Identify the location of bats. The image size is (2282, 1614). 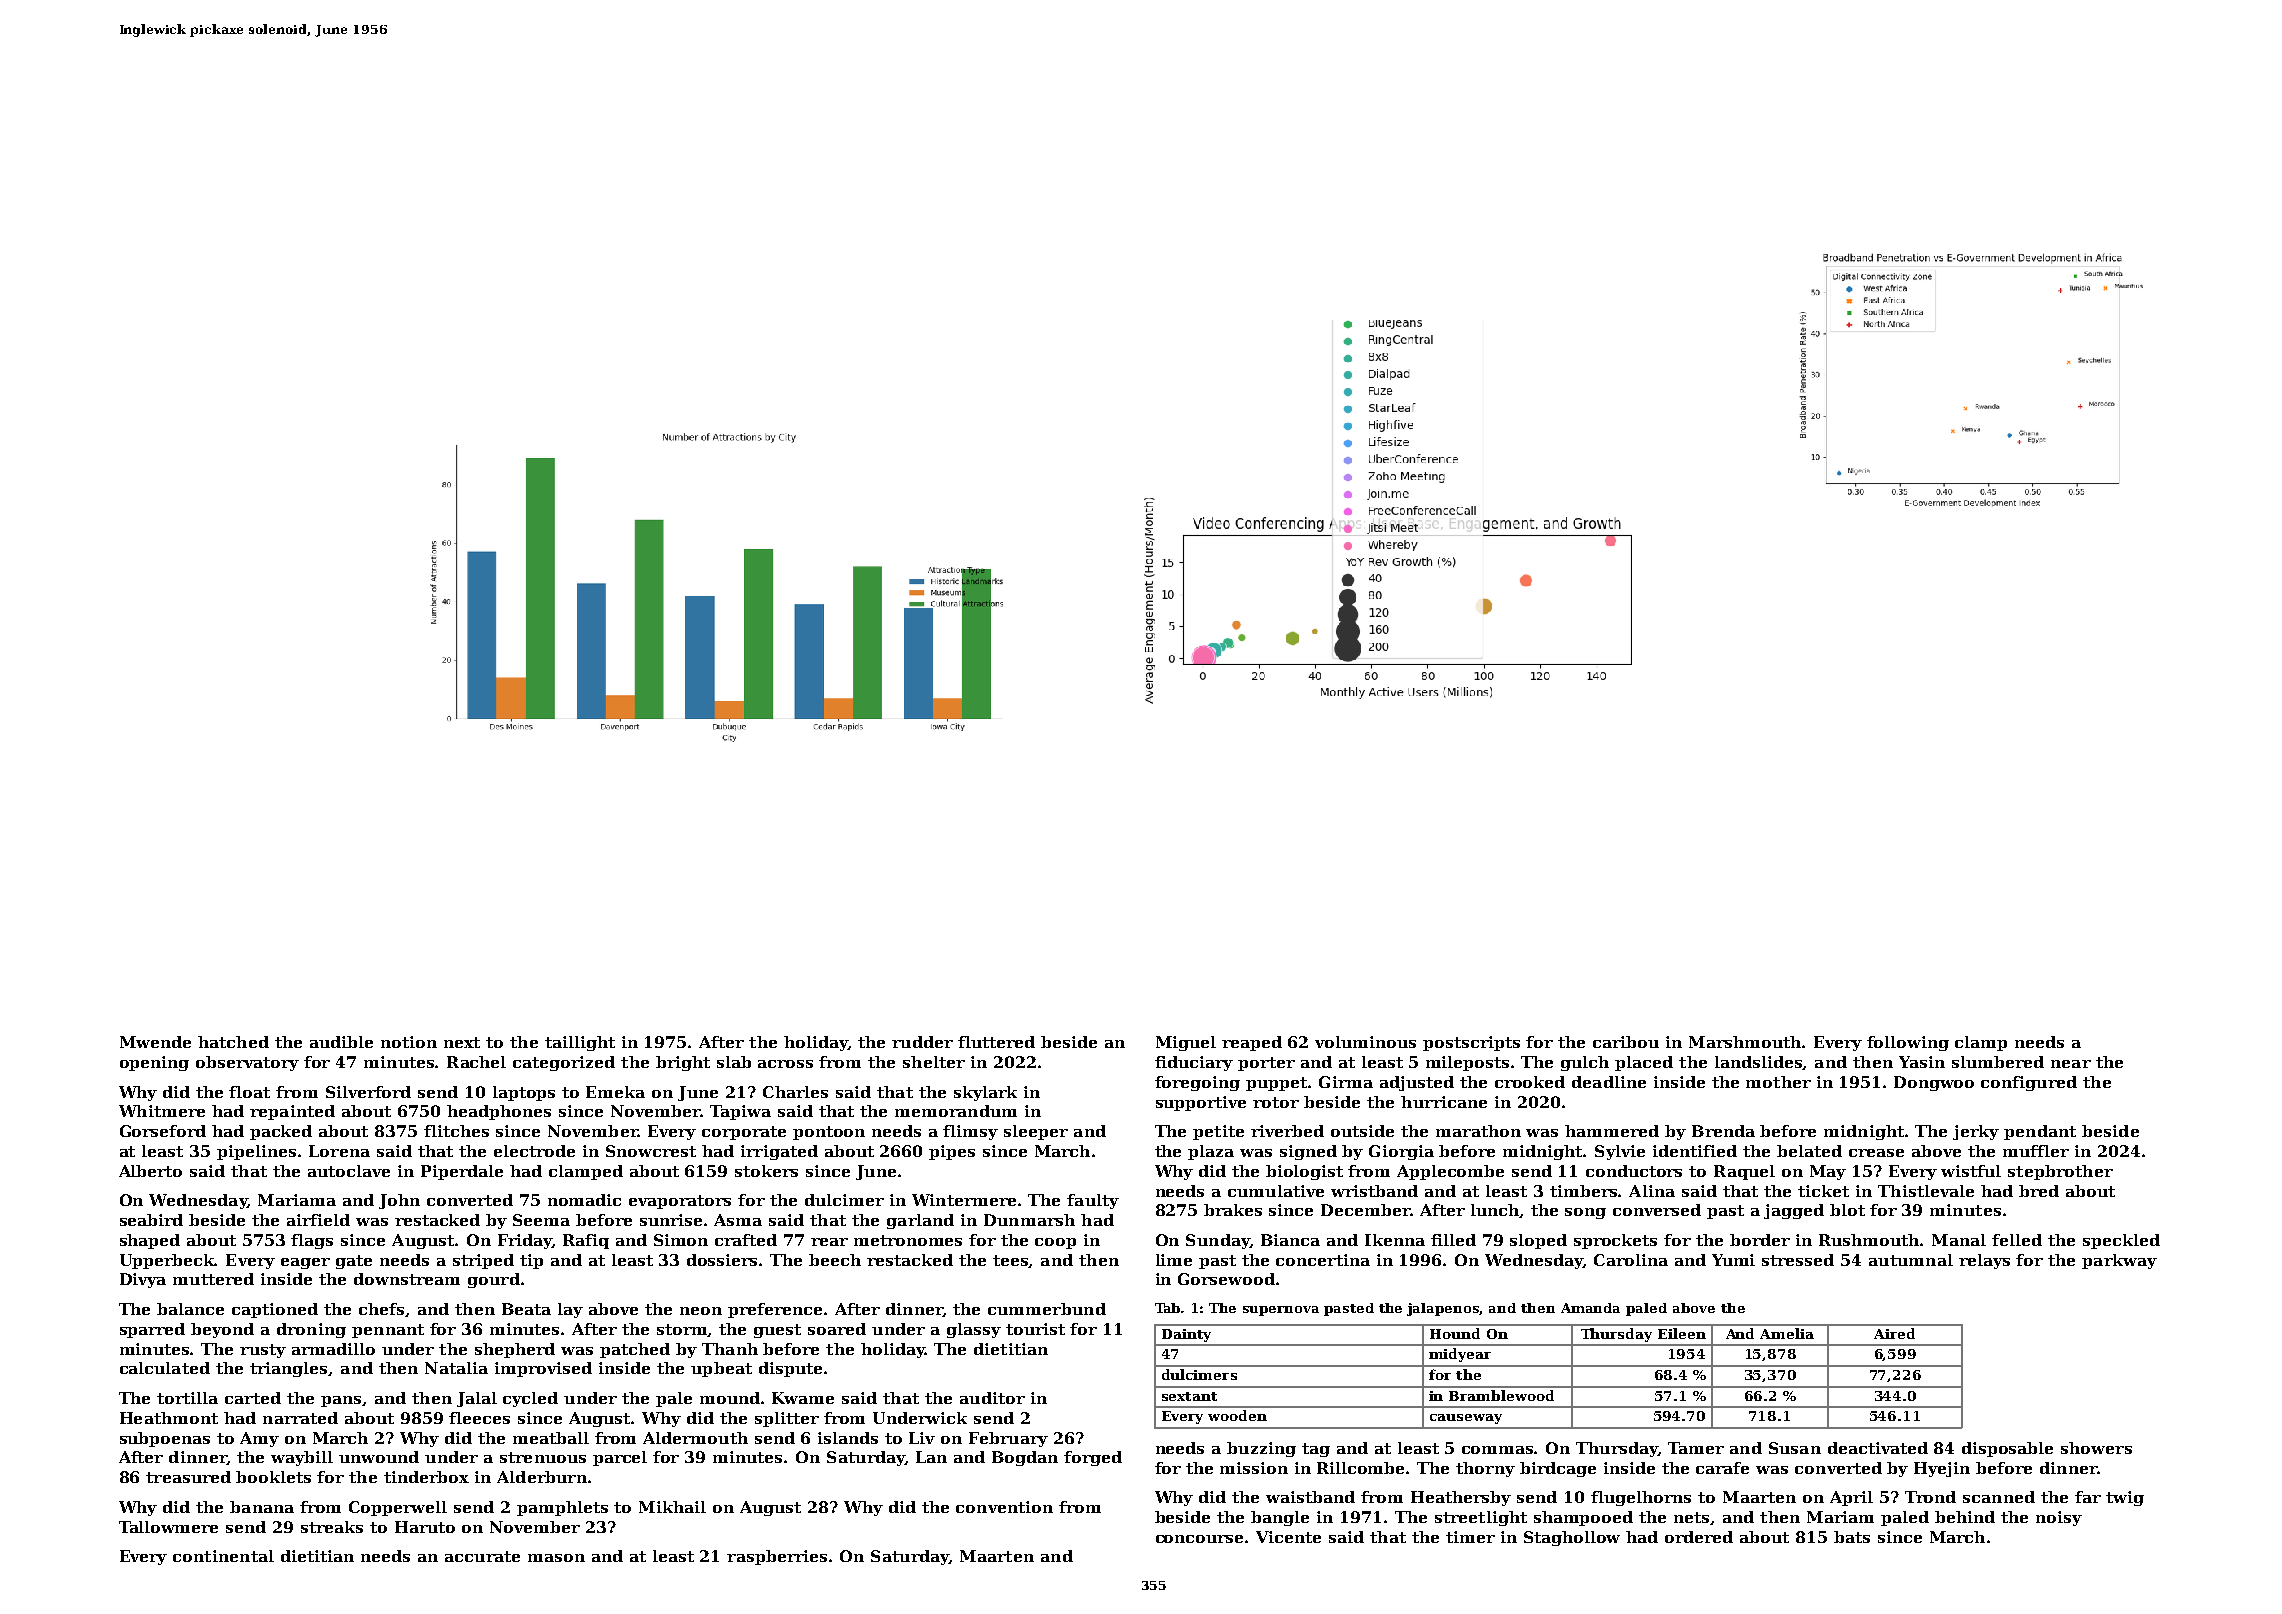
(1852, 1537).
